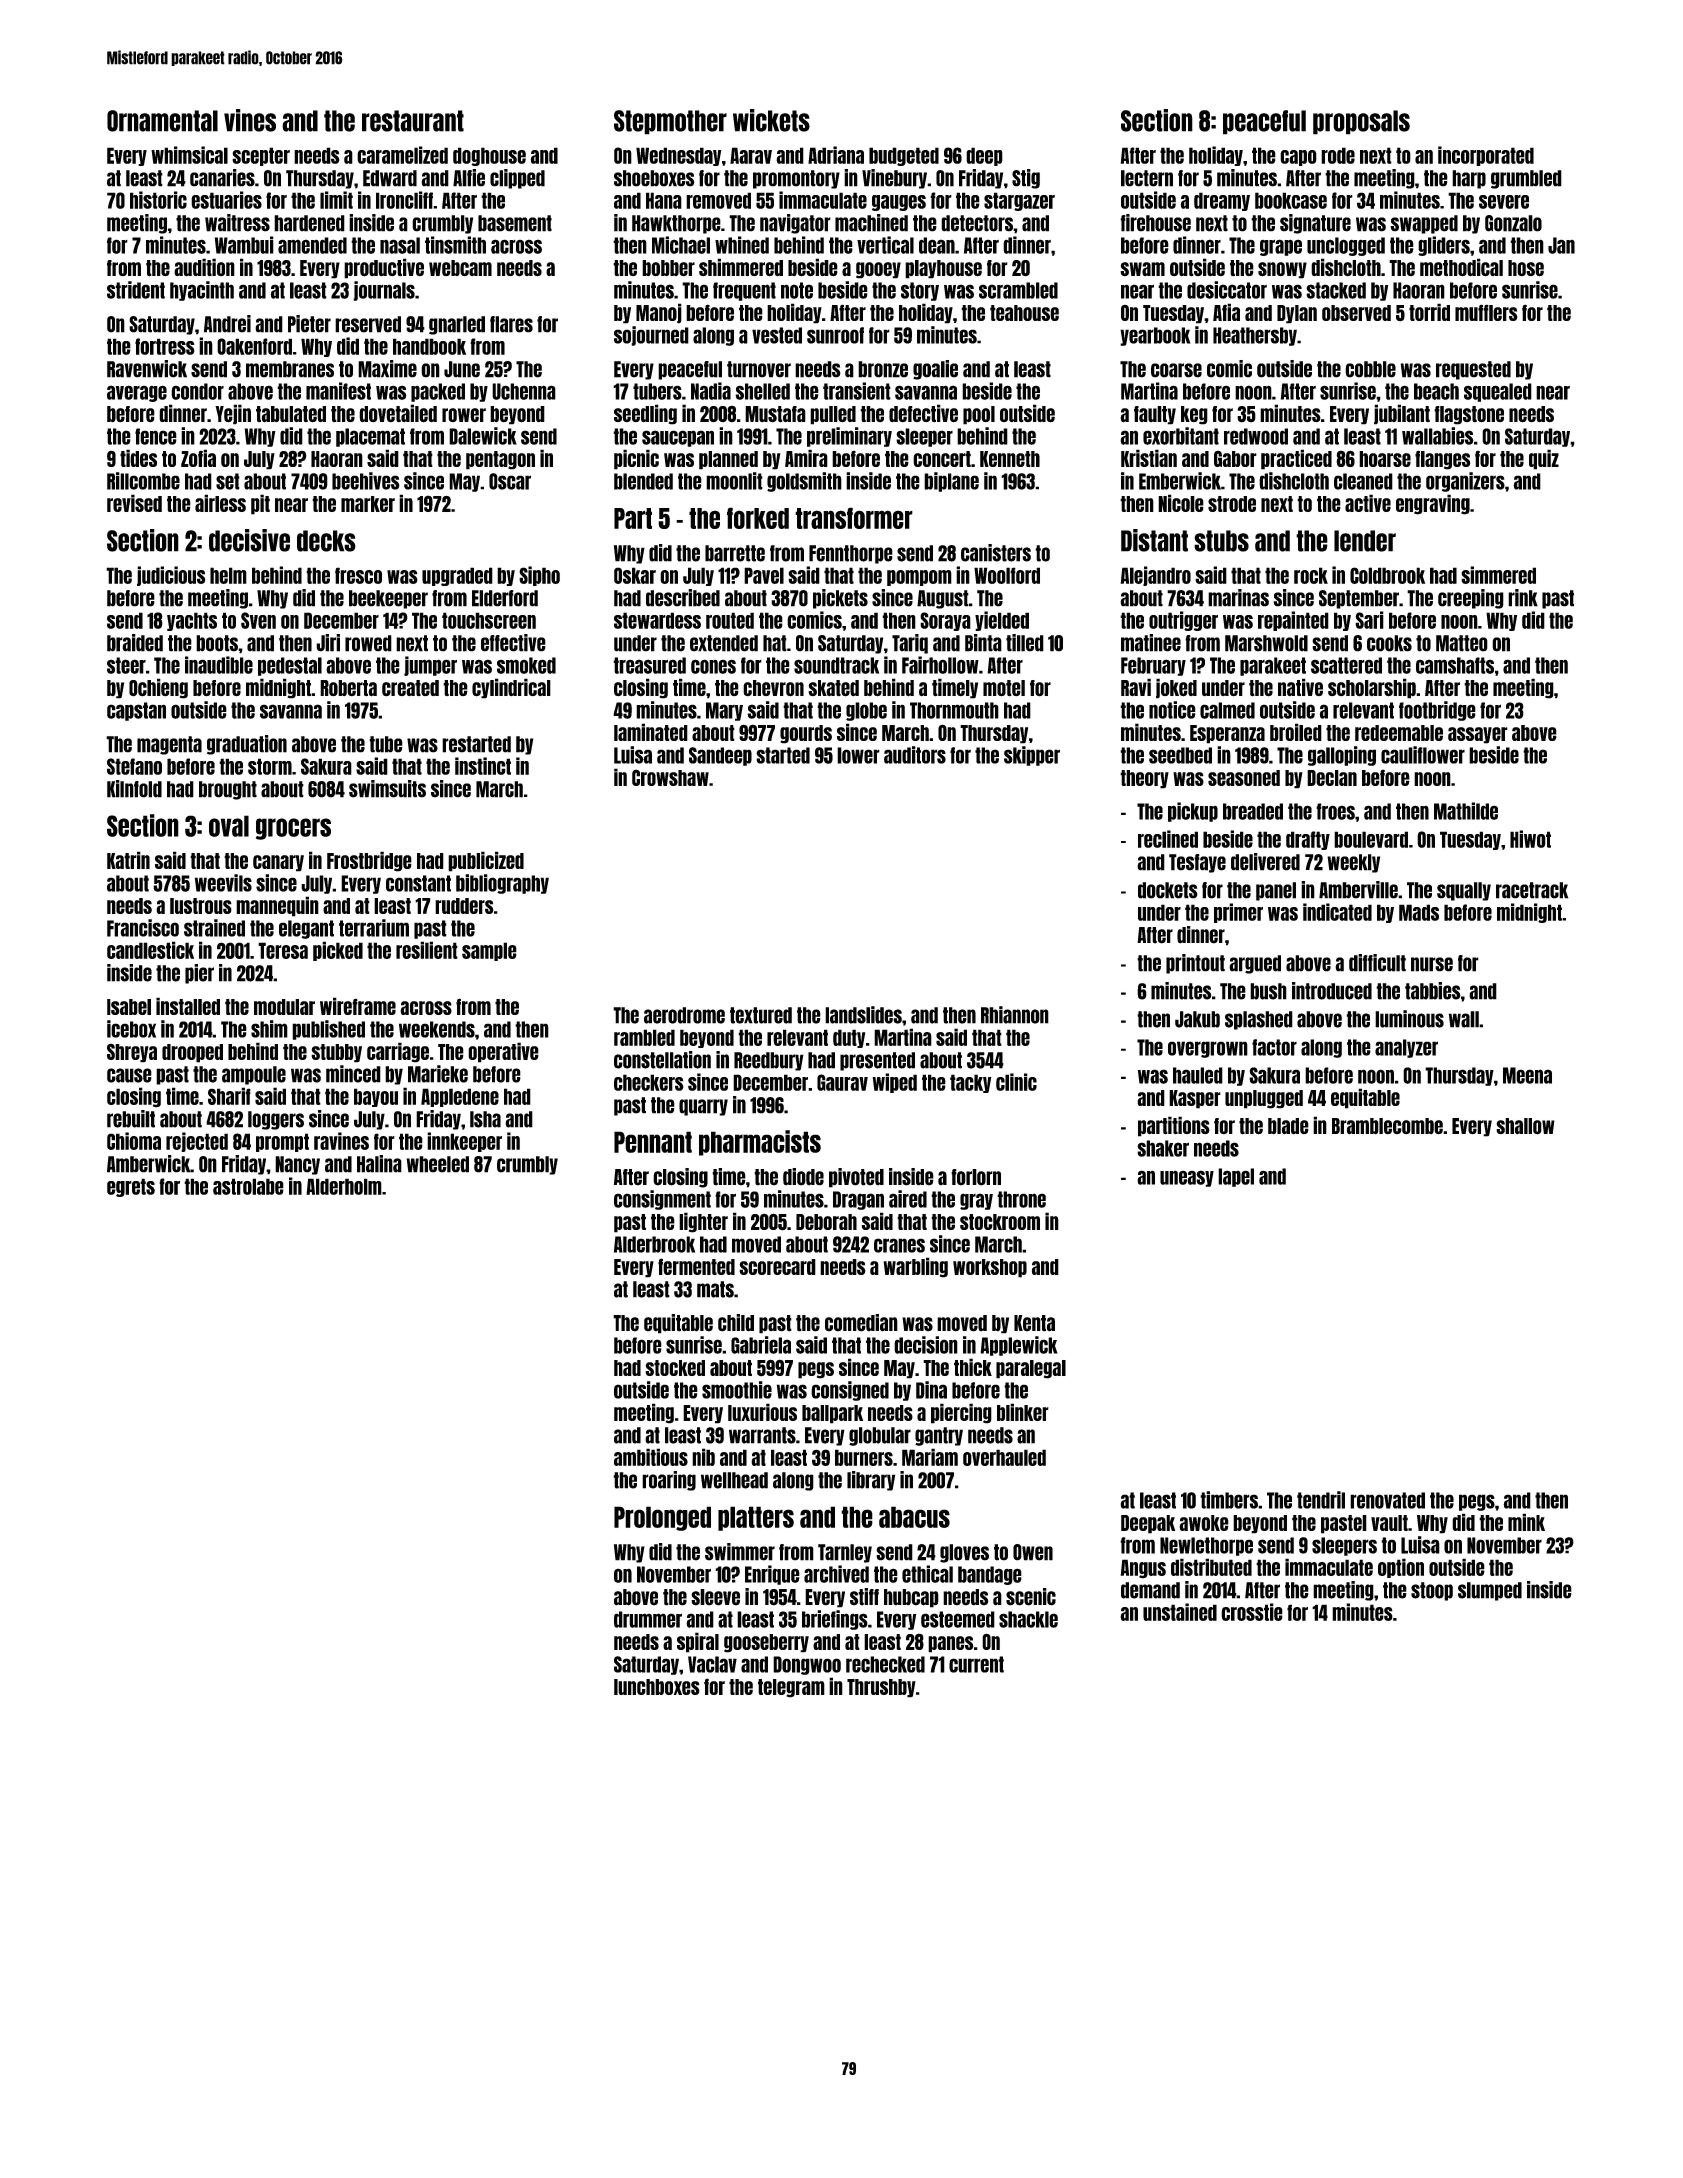 This image has width=1683, height=2178. What do you see at coordinates (237, 223) in the image?
I see `waitress` at bounding box center [237, 223].
